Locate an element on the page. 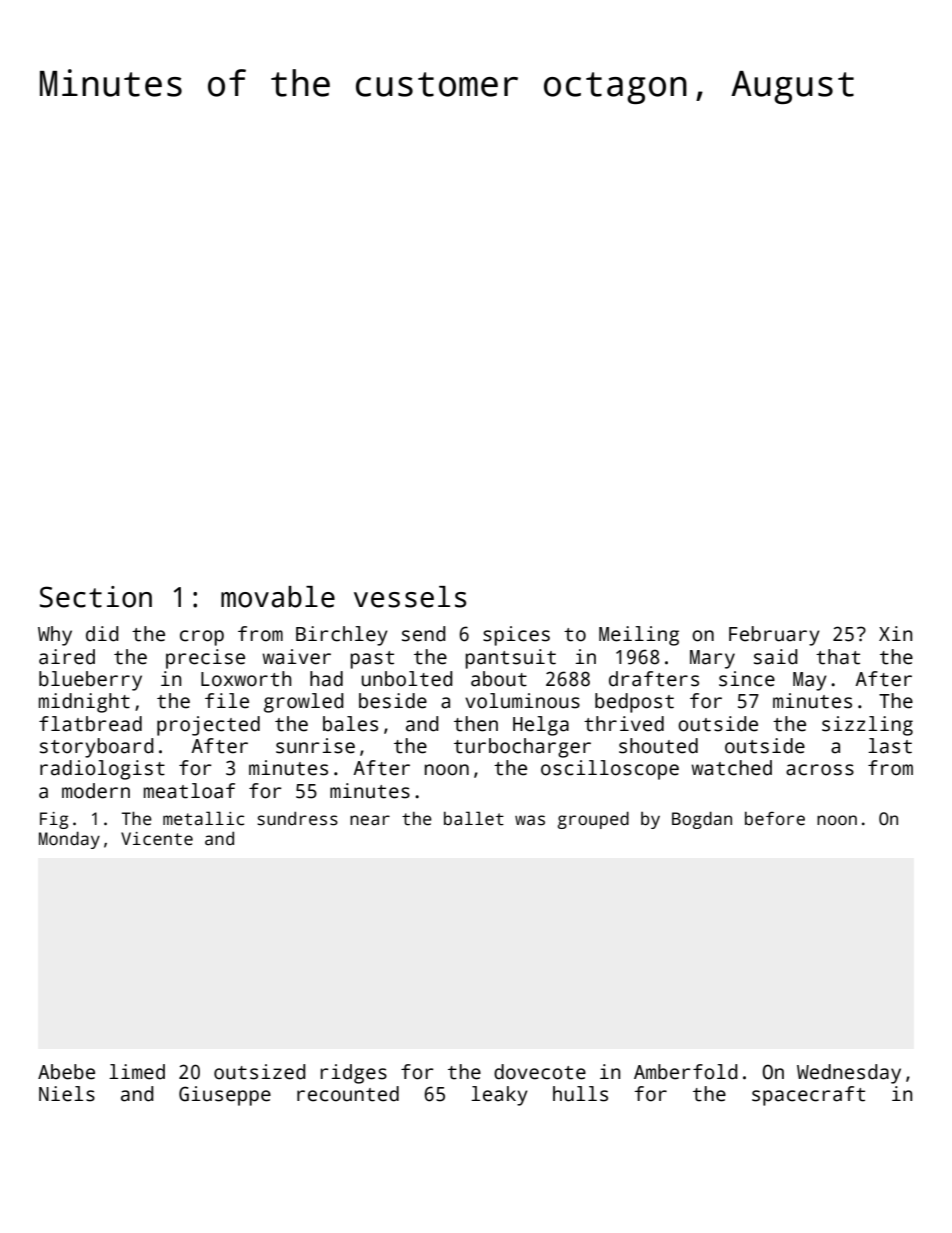  vessels is located at coordinates (410, 597).
